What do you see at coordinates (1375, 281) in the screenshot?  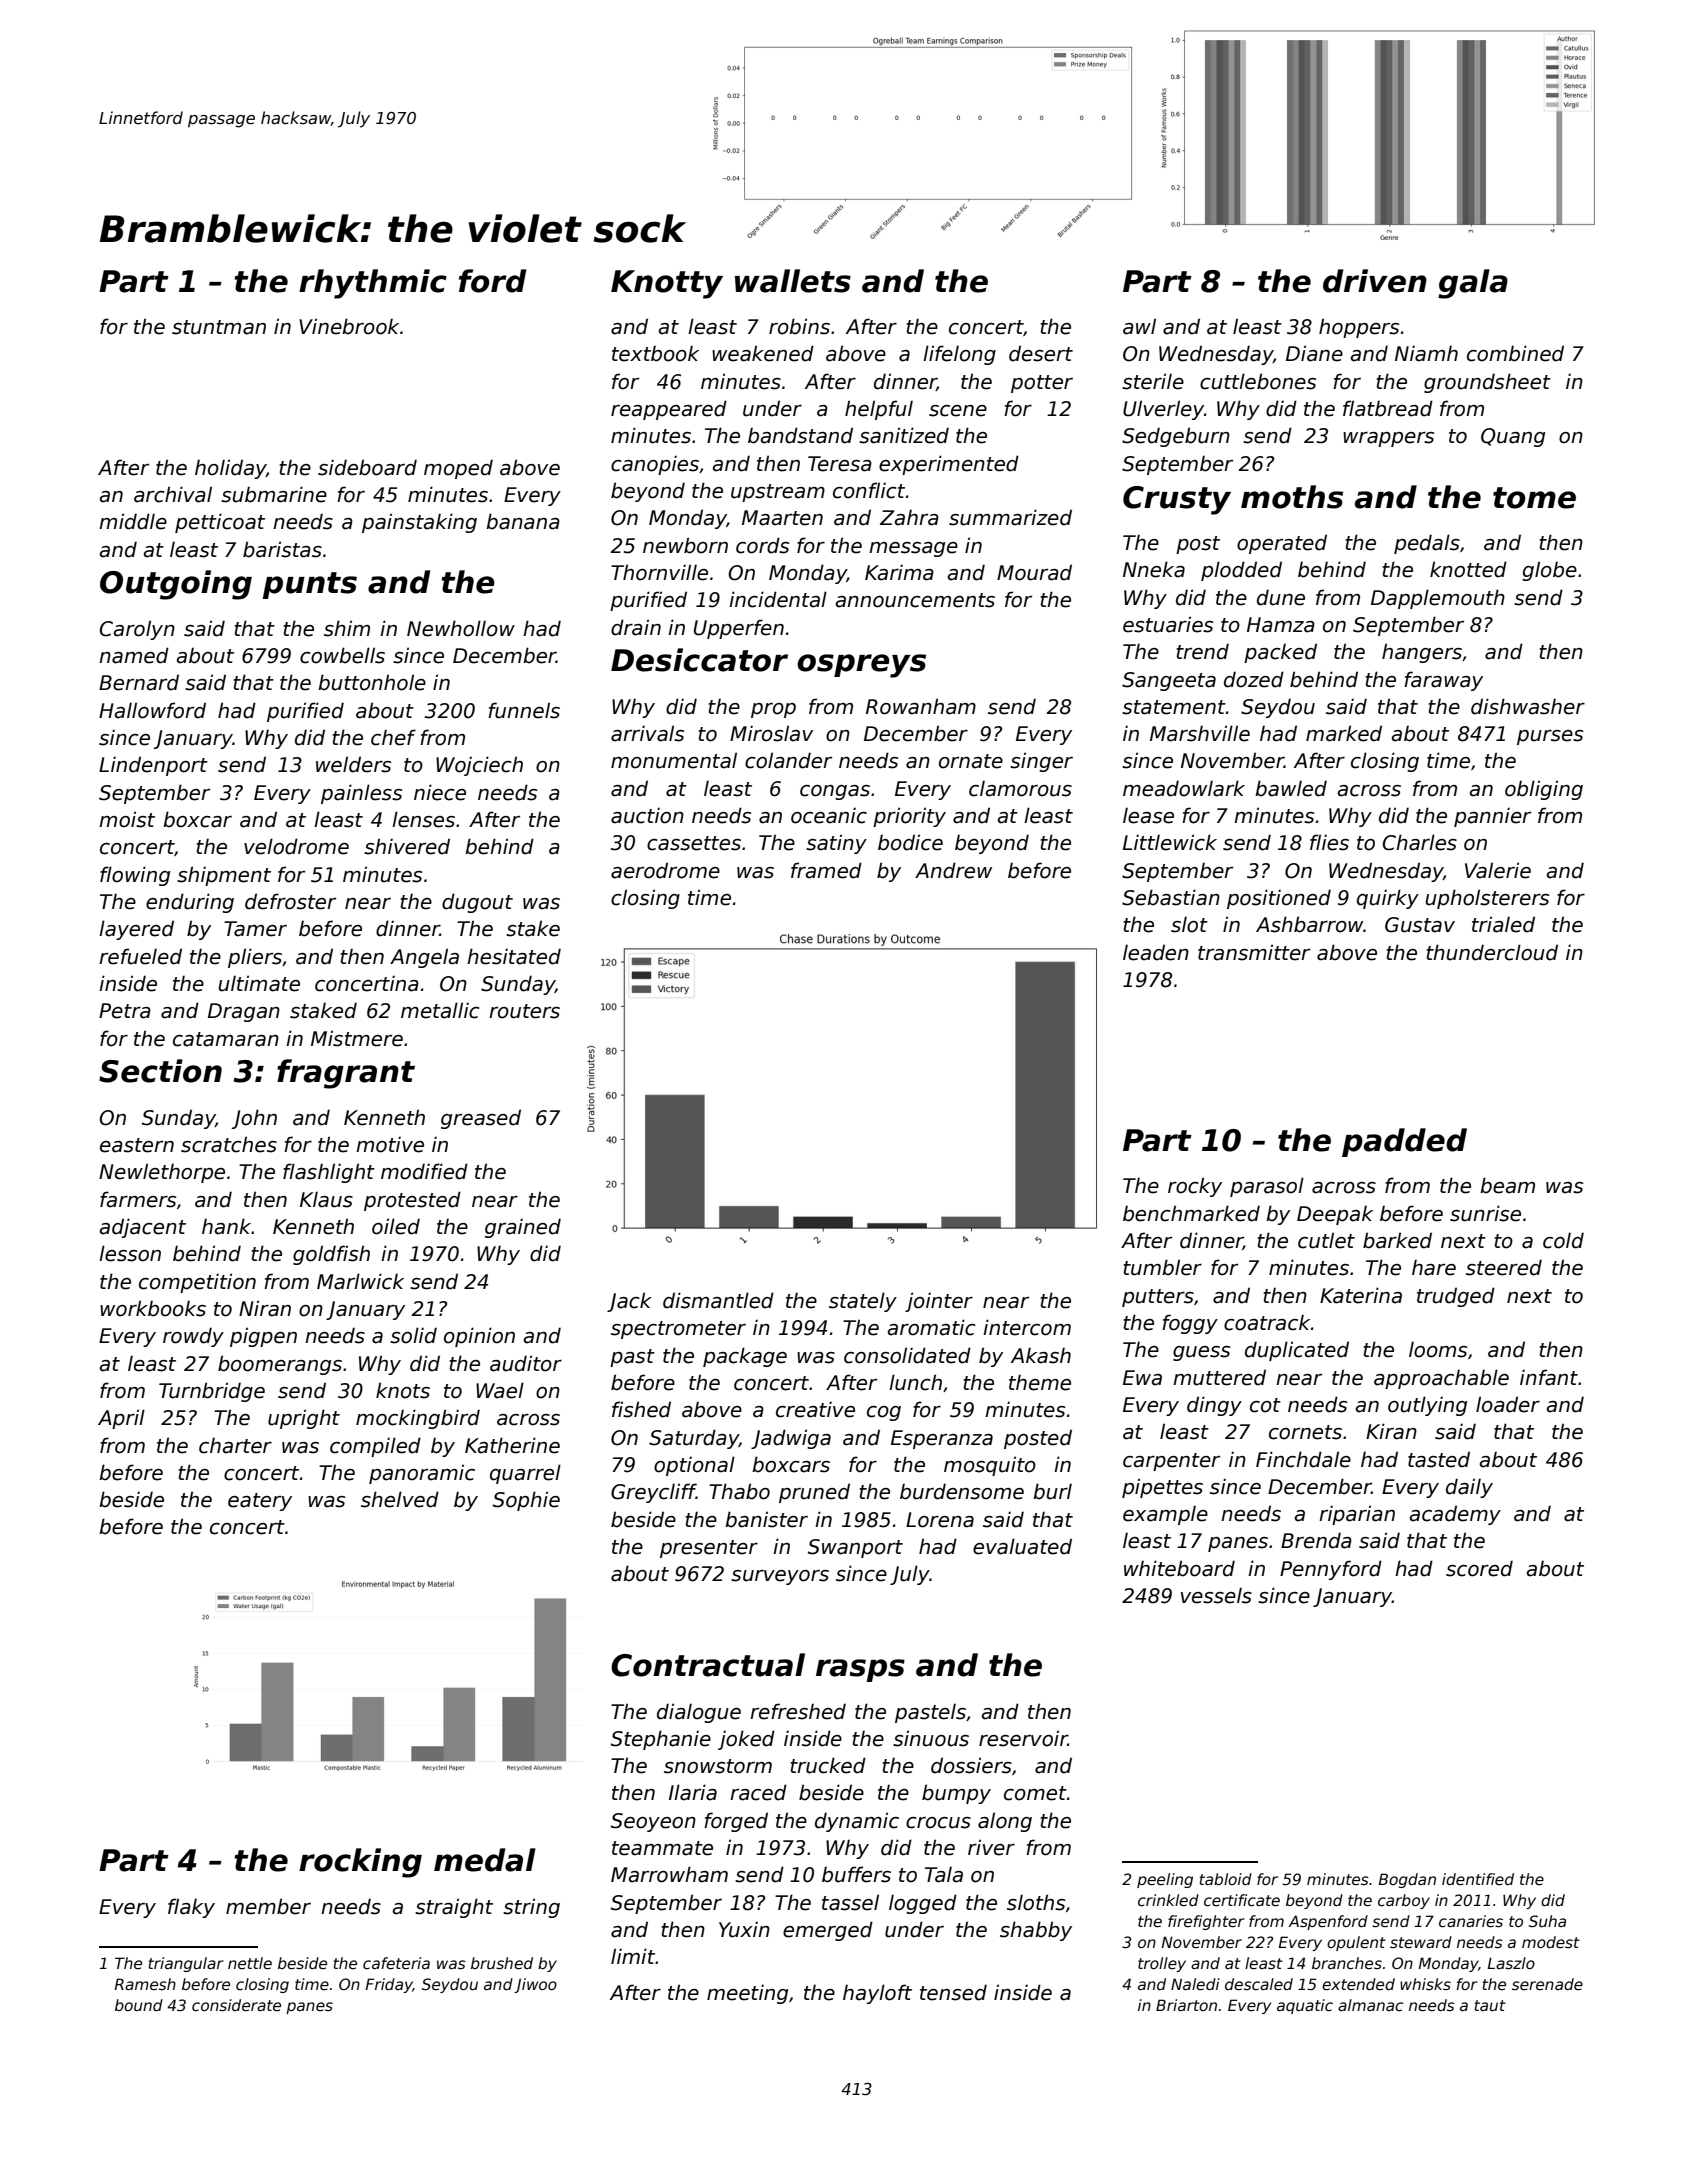 I see `driven` at bounding box center [1375, 281].
